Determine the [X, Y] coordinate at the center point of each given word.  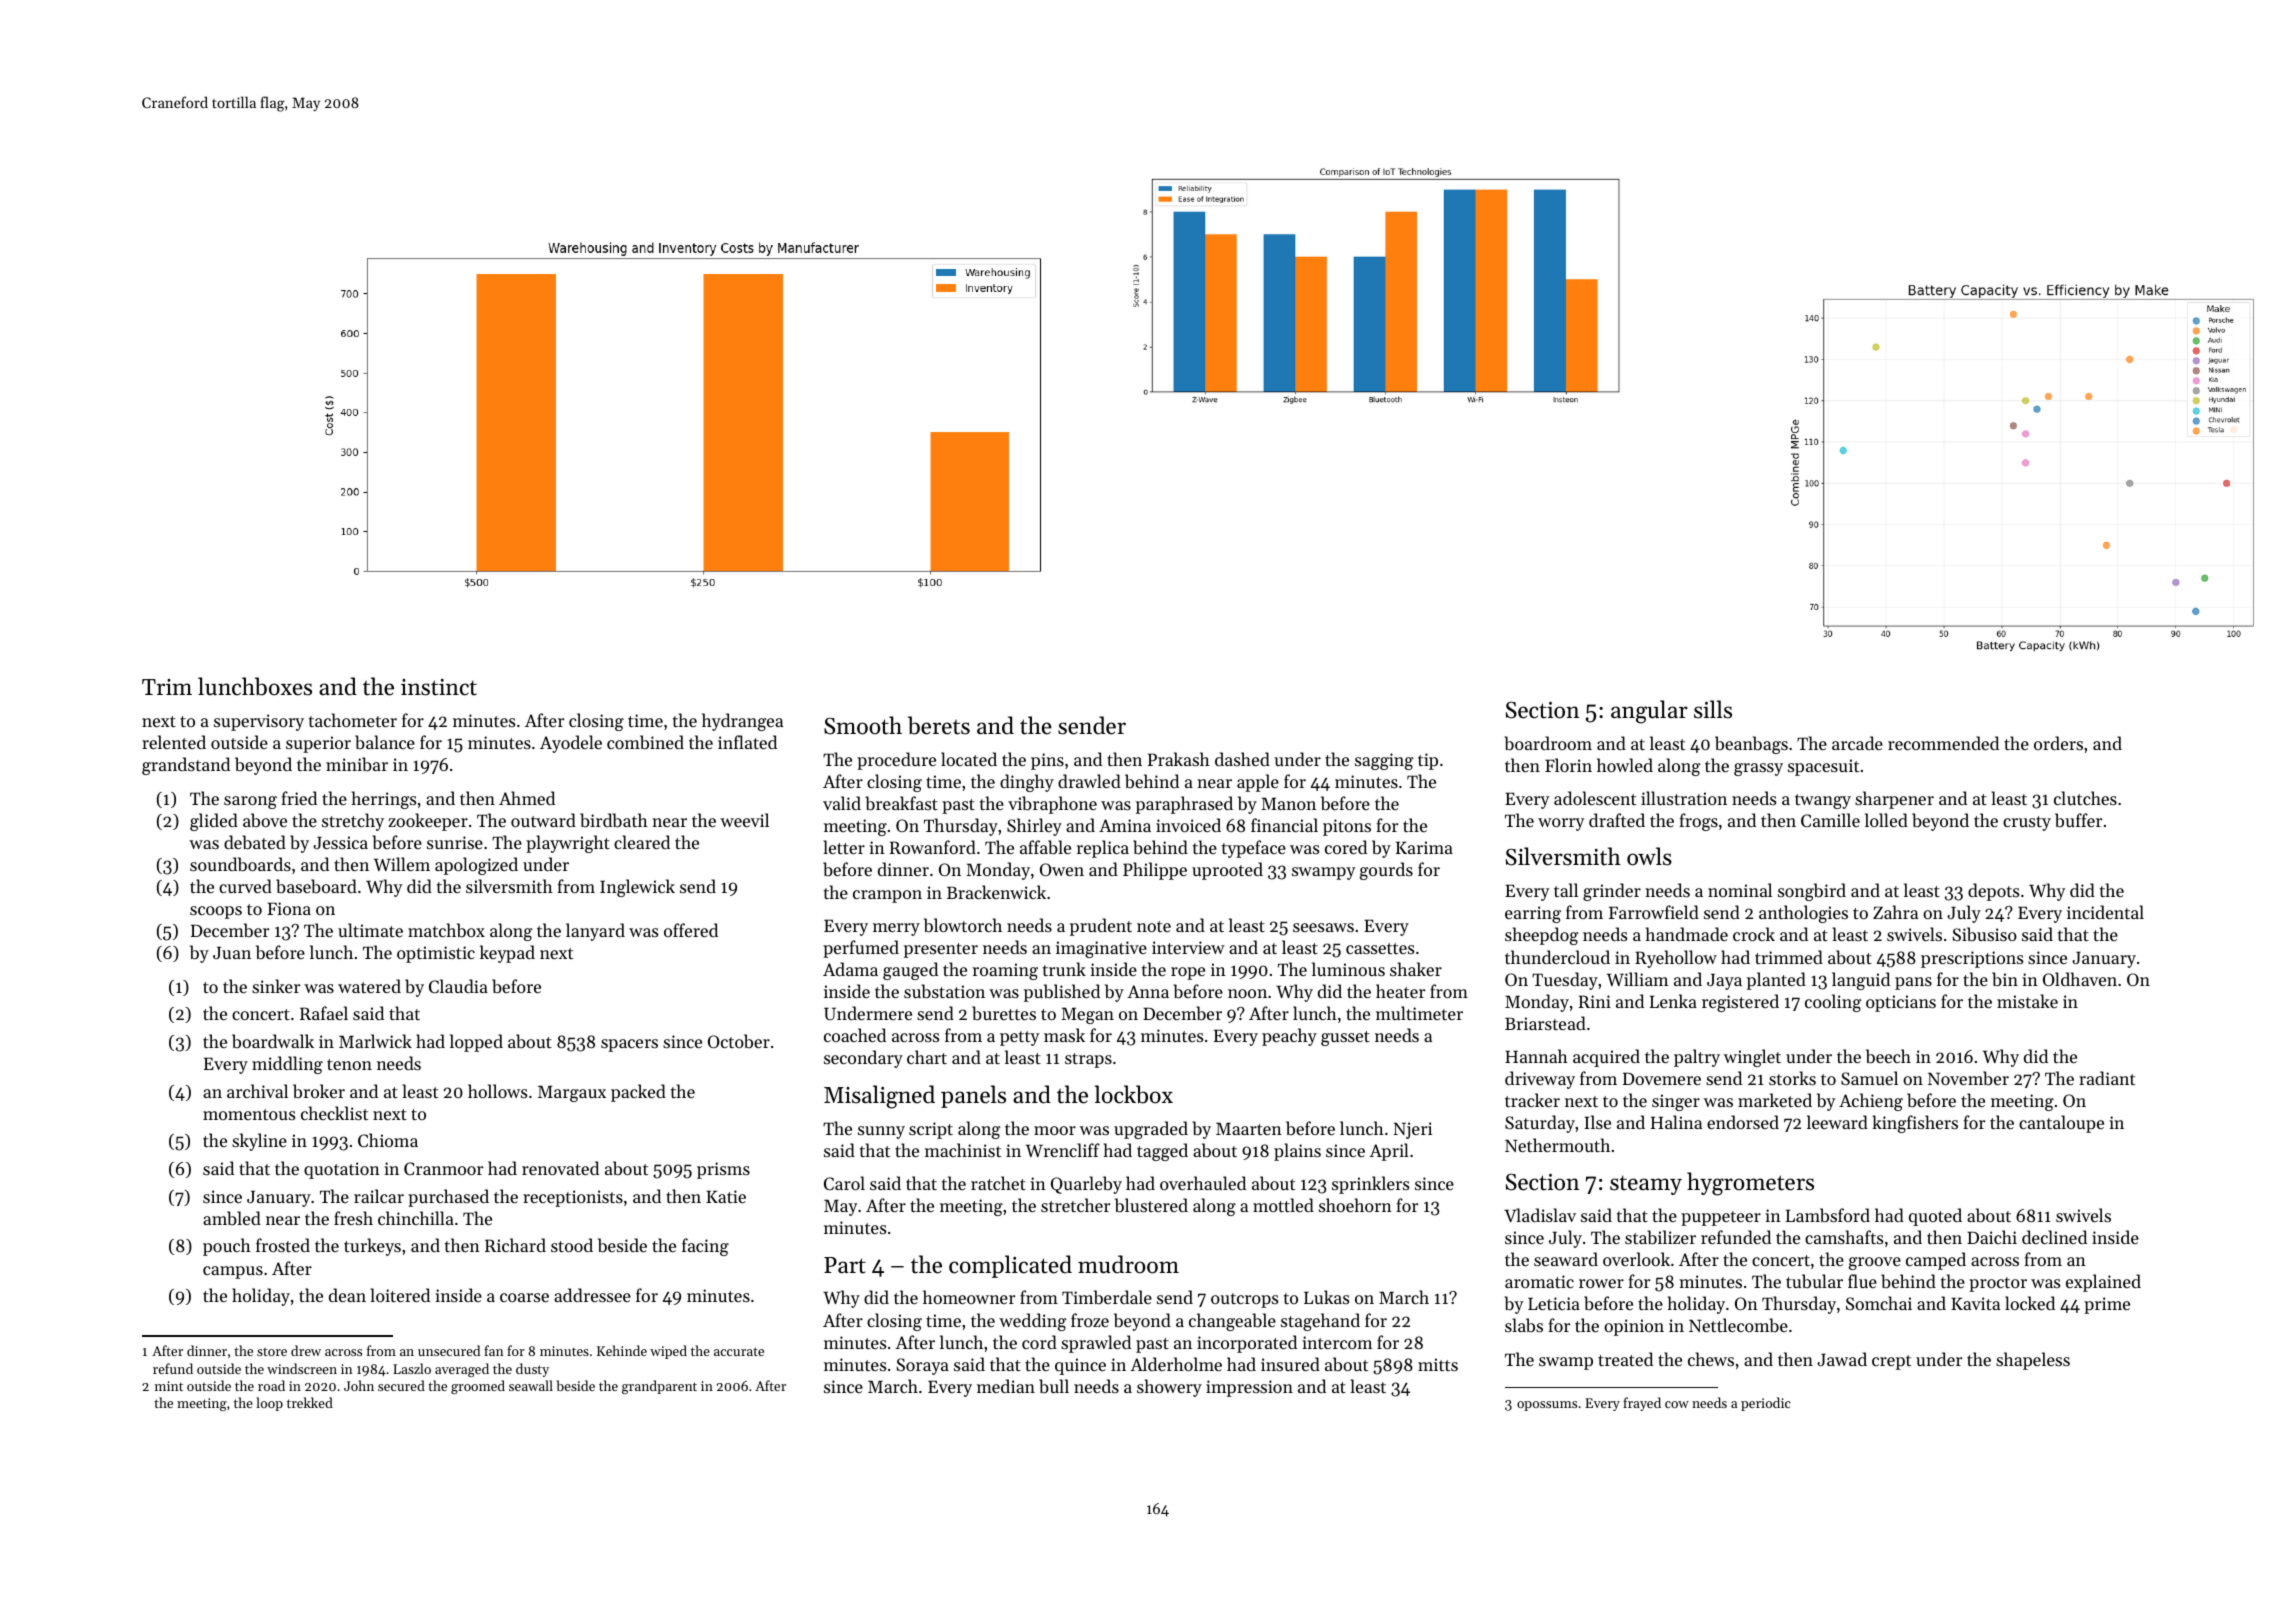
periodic [1766, 1404]
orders [2058, 743]
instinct [439, 687]
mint [169, 1386]
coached [855, 1035]
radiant [2107, 1078]
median [1006, 1386]
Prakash [1179, 759]
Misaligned [879, 1097]
